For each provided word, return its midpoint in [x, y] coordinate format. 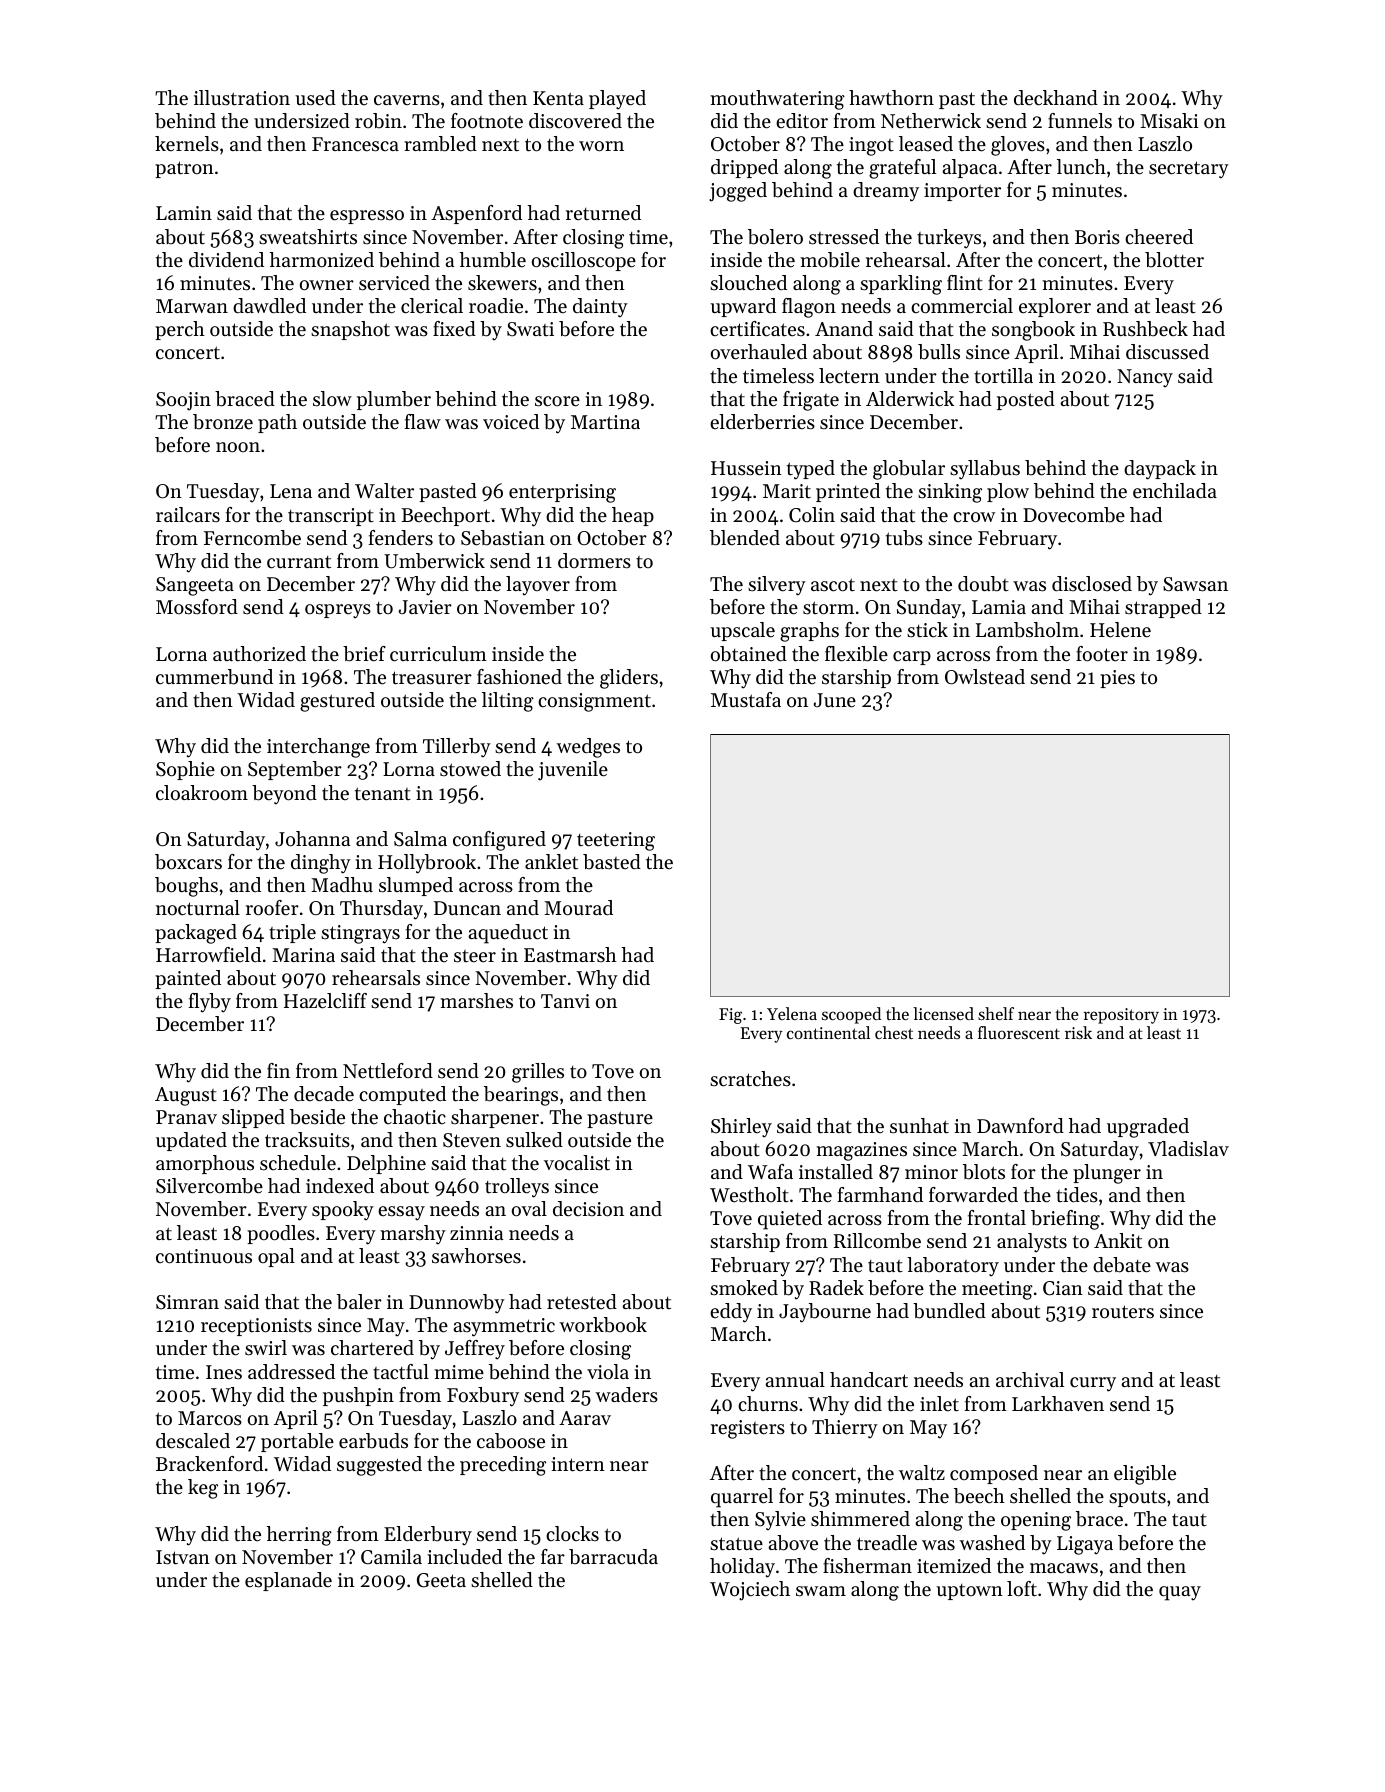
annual [795, 1379]
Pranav [186, 1117]
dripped [744, 168]
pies [1117, 679]
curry [1093, 1384]
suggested [379, 1466]
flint [965, 282]
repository [1121, 1016]
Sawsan [1195, 584]
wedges [588, 748]
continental [828, 1032]
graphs [809, 632]
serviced [394, 283]
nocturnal [198, 908]
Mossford [197, 607]
